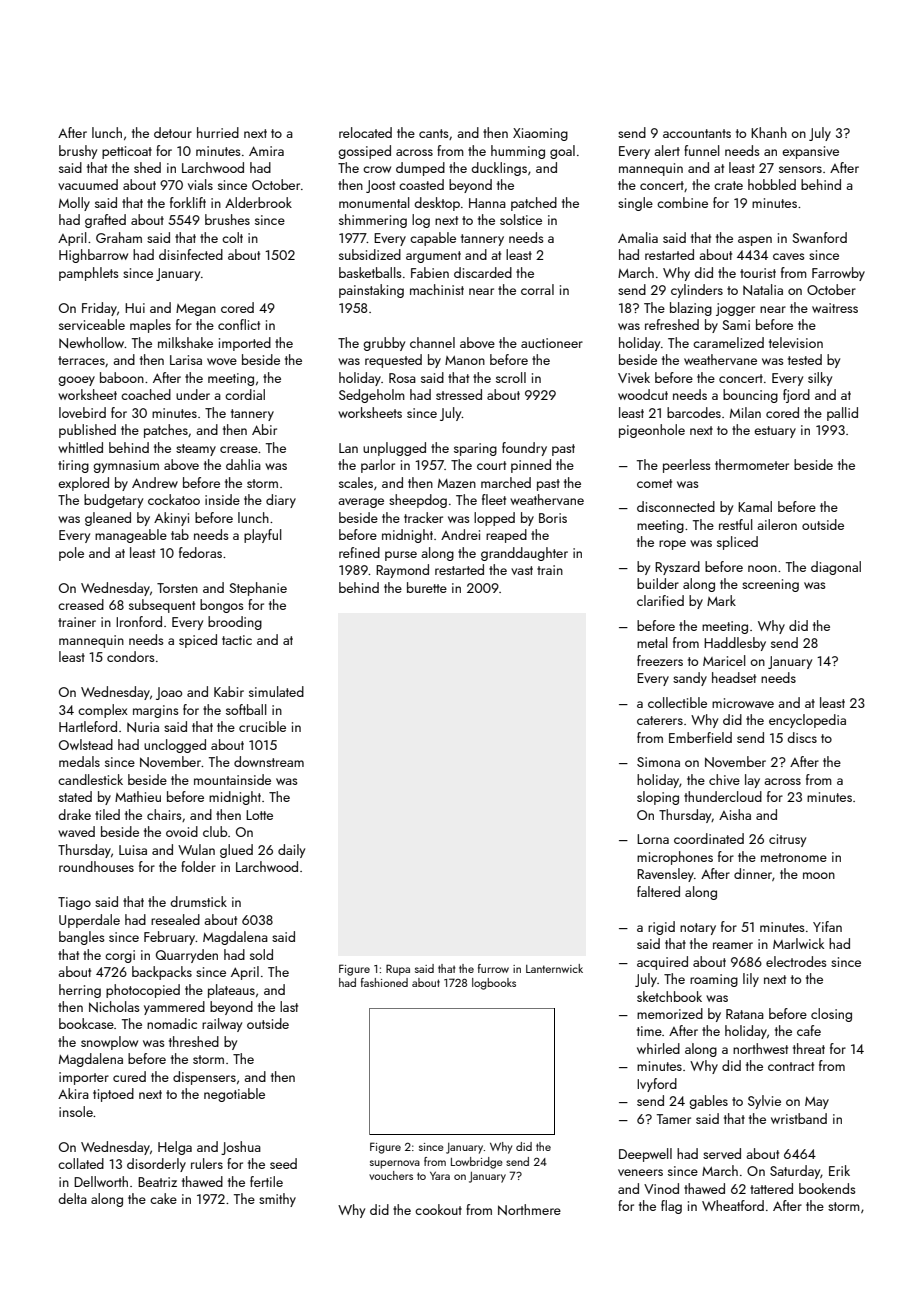  I want to click on furrow, so click(493, 968).
